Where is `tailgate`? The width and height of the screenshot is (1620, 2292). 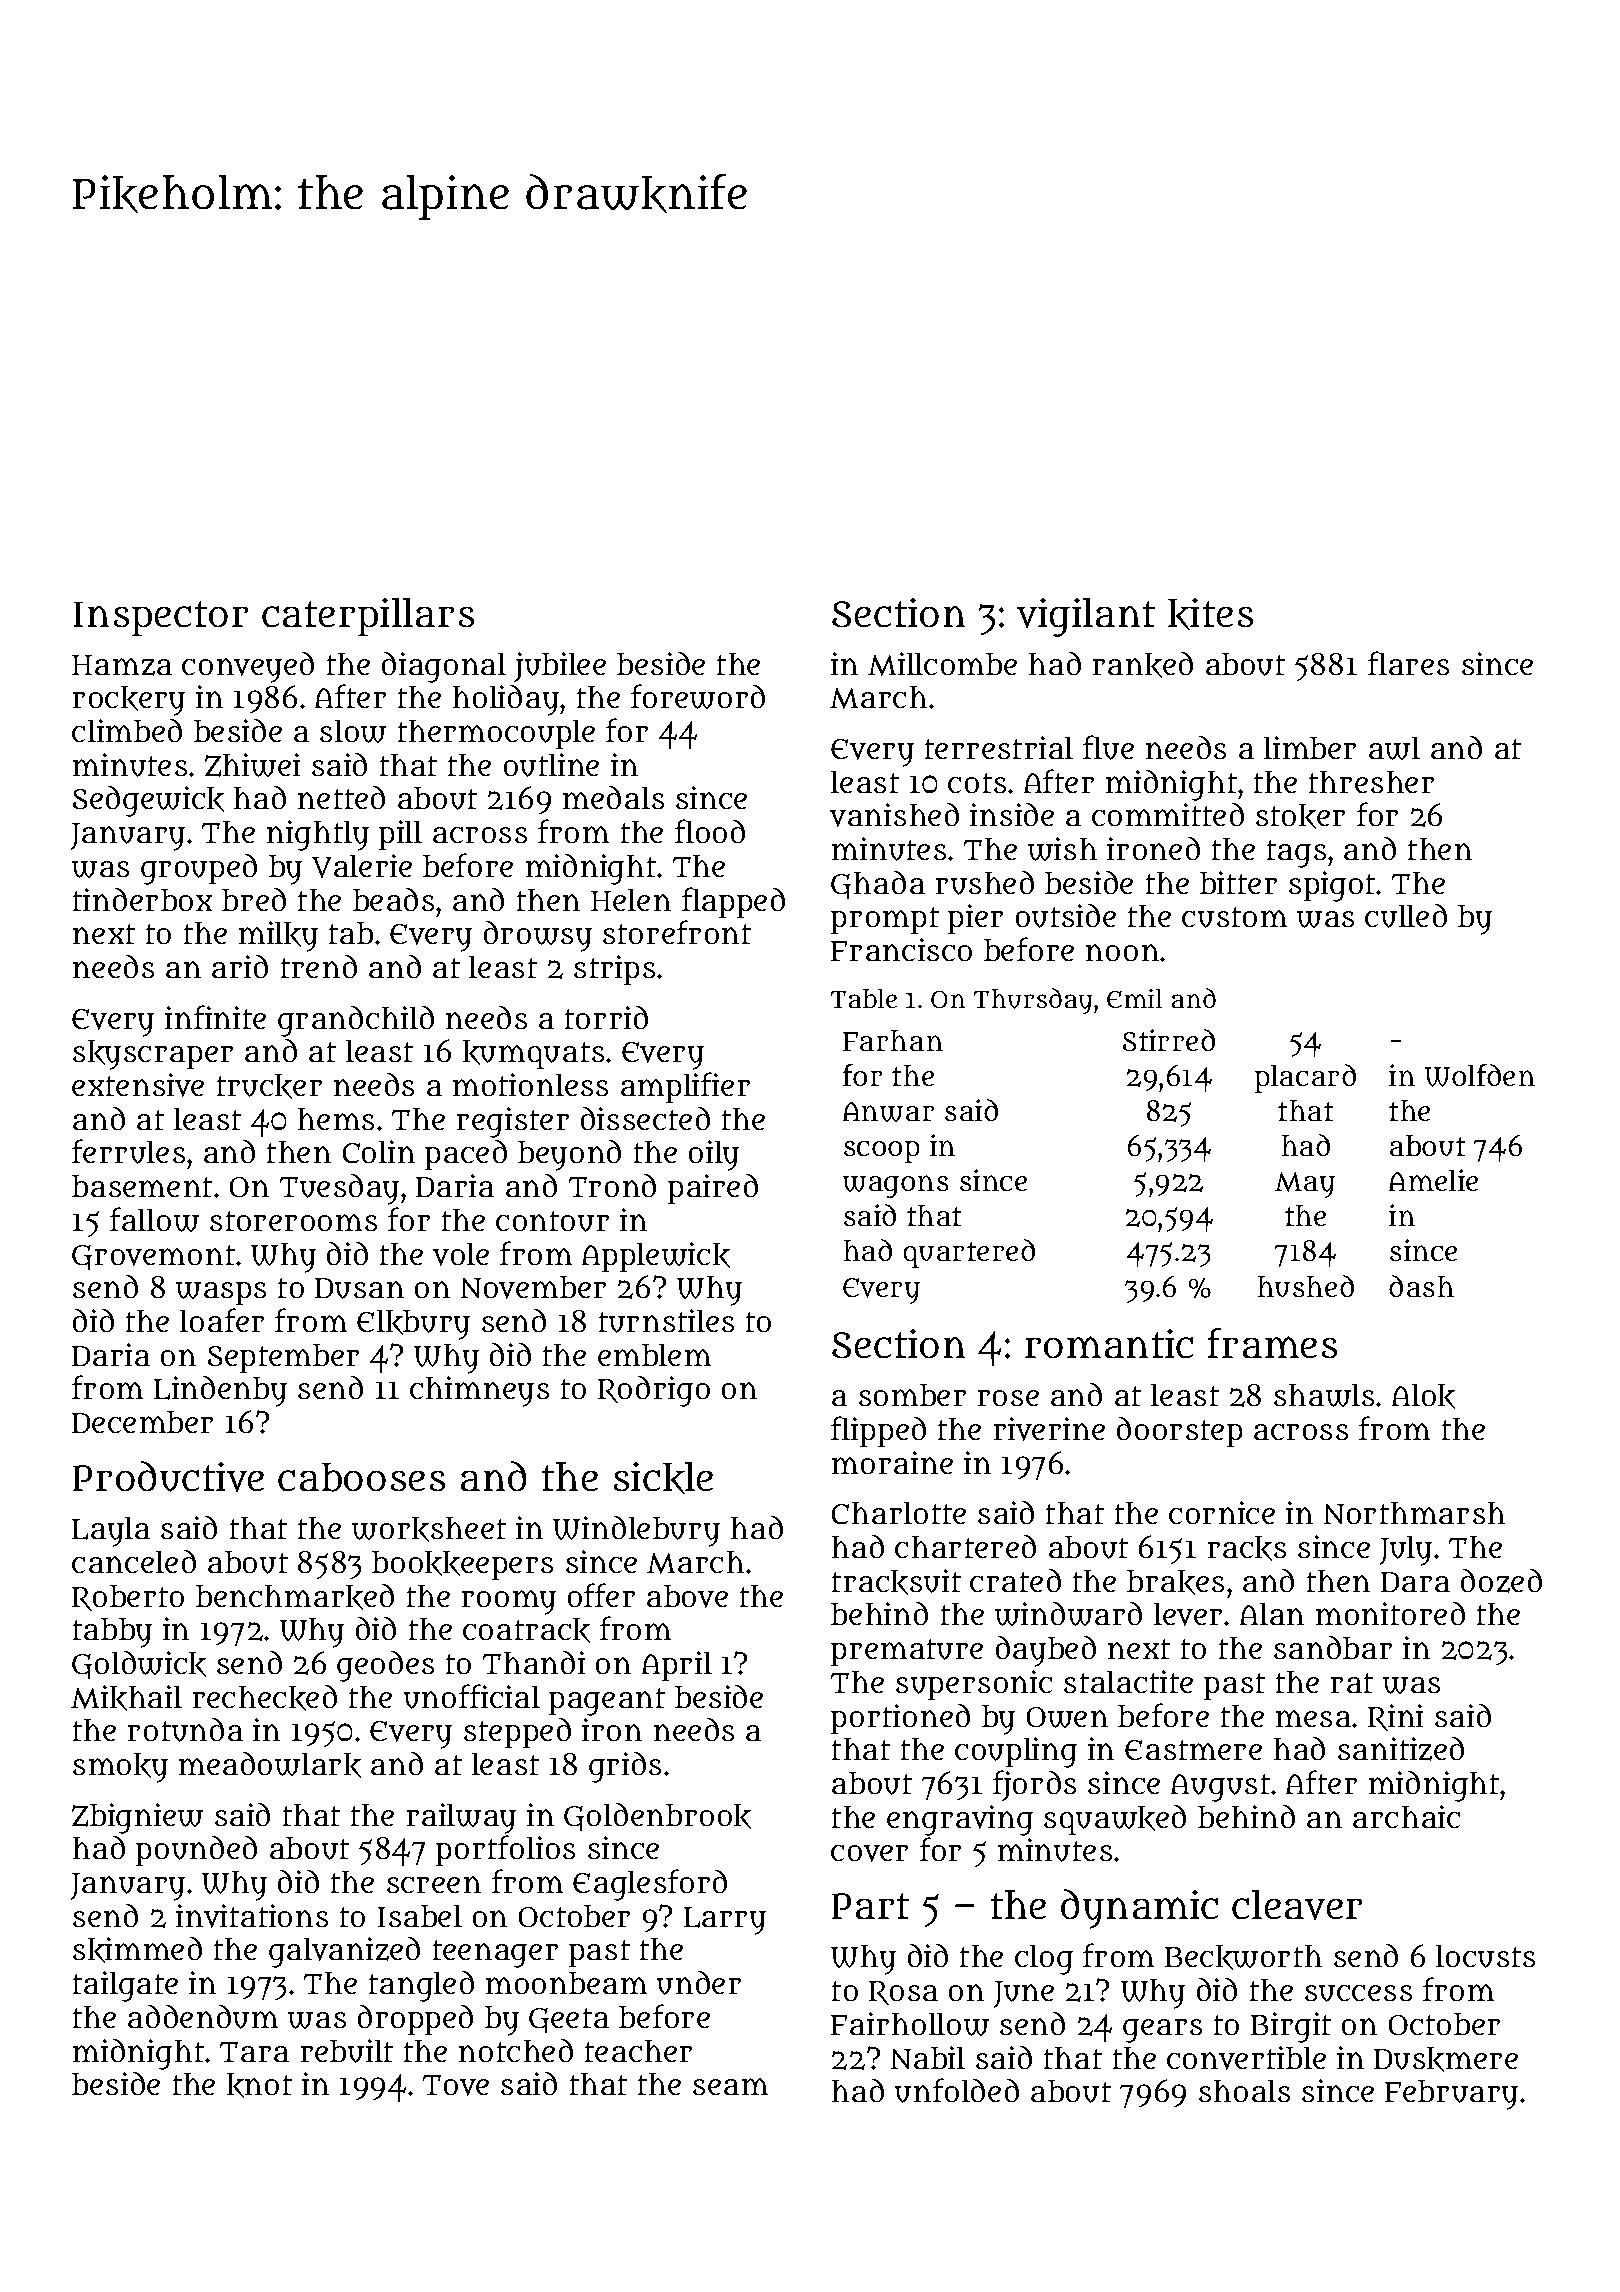 tailgate is located at coordinates (125, 1986).
